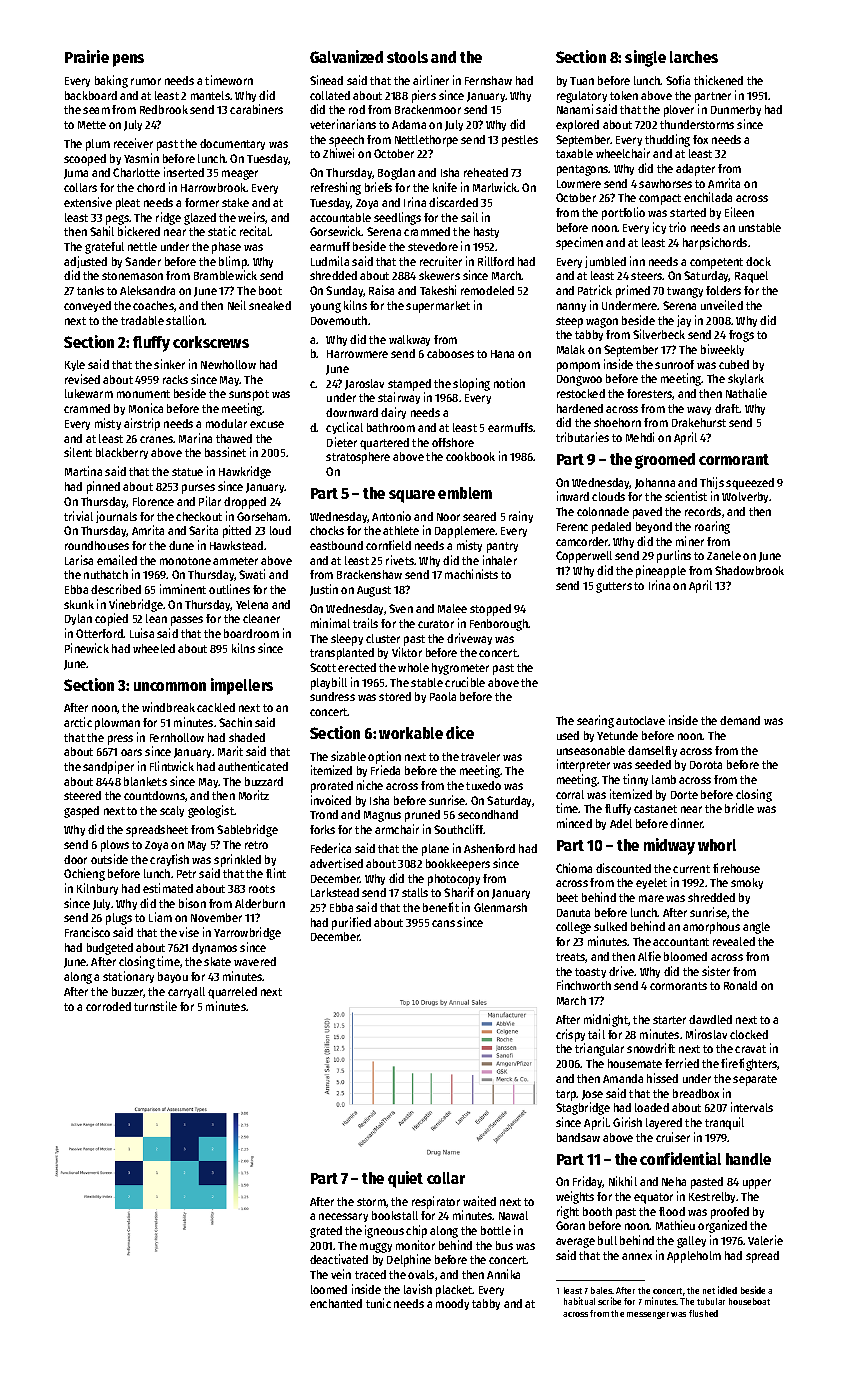 The width and height of the page is (849, 1400). I want to click on windbreak, so click(168, 707).
